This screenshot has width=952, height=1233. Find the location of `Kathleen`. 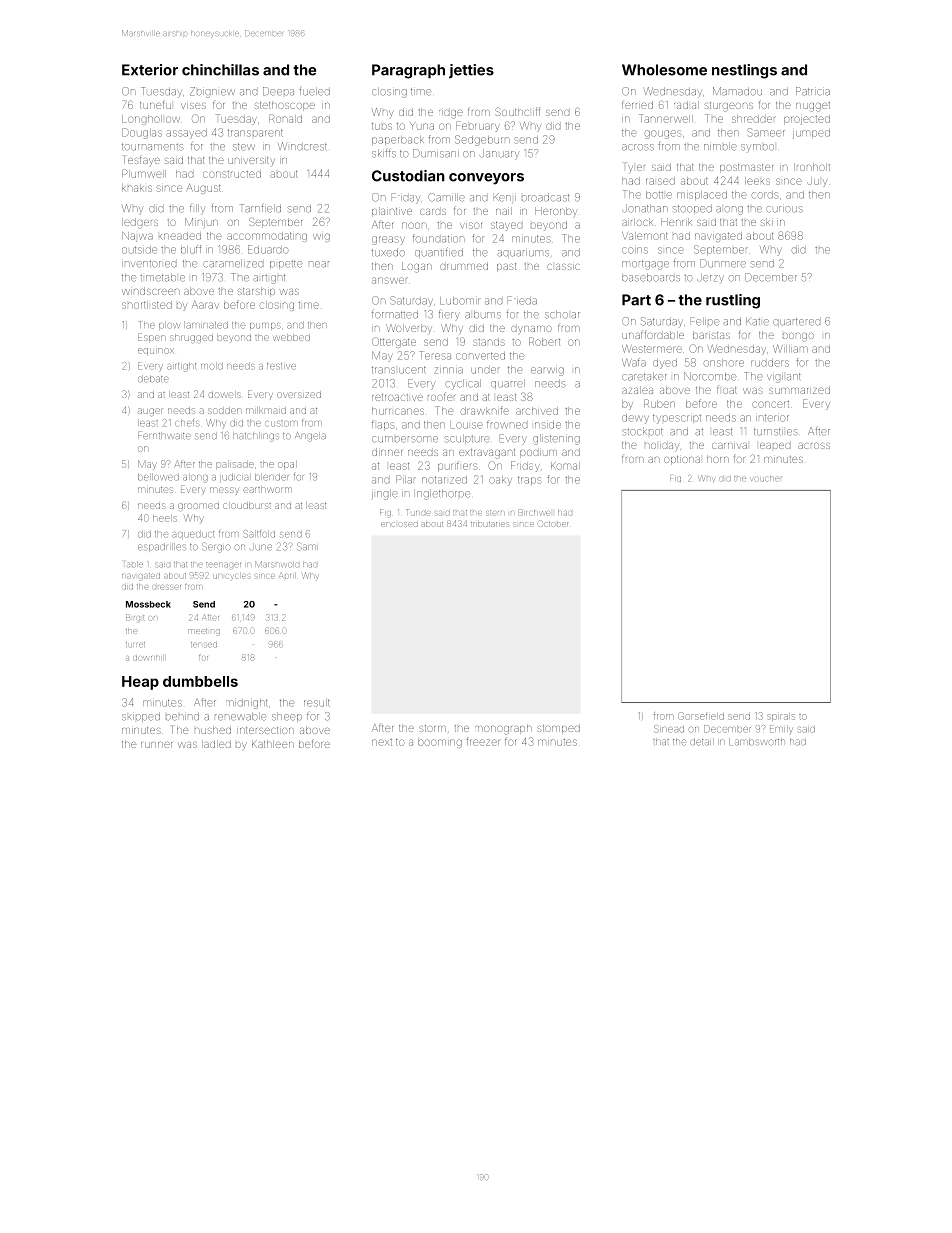

Kathleen is located at coordinates (273, 744).
